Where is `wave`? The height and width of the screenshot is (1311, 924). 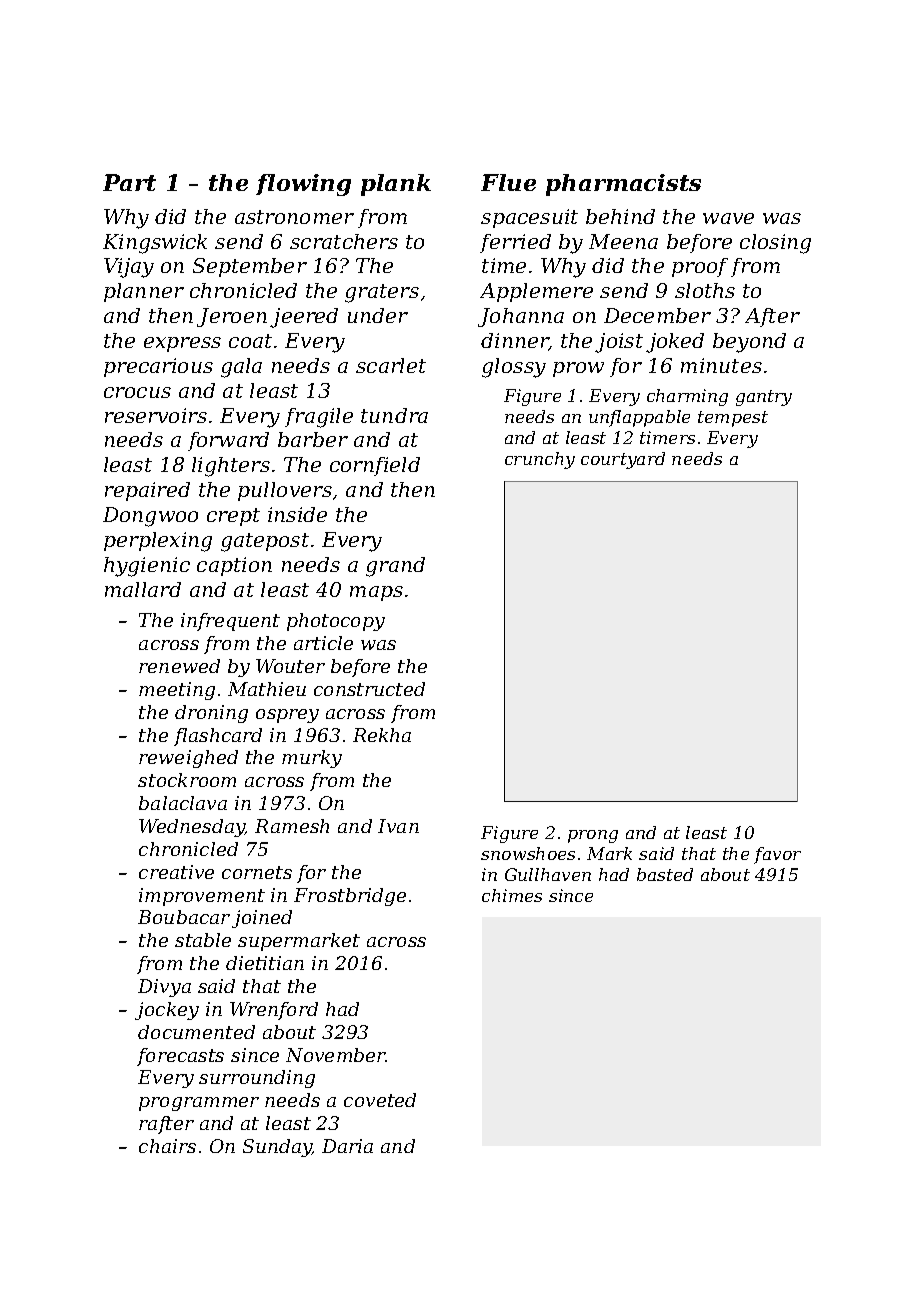
wave is located at coordinates (728, 218).
